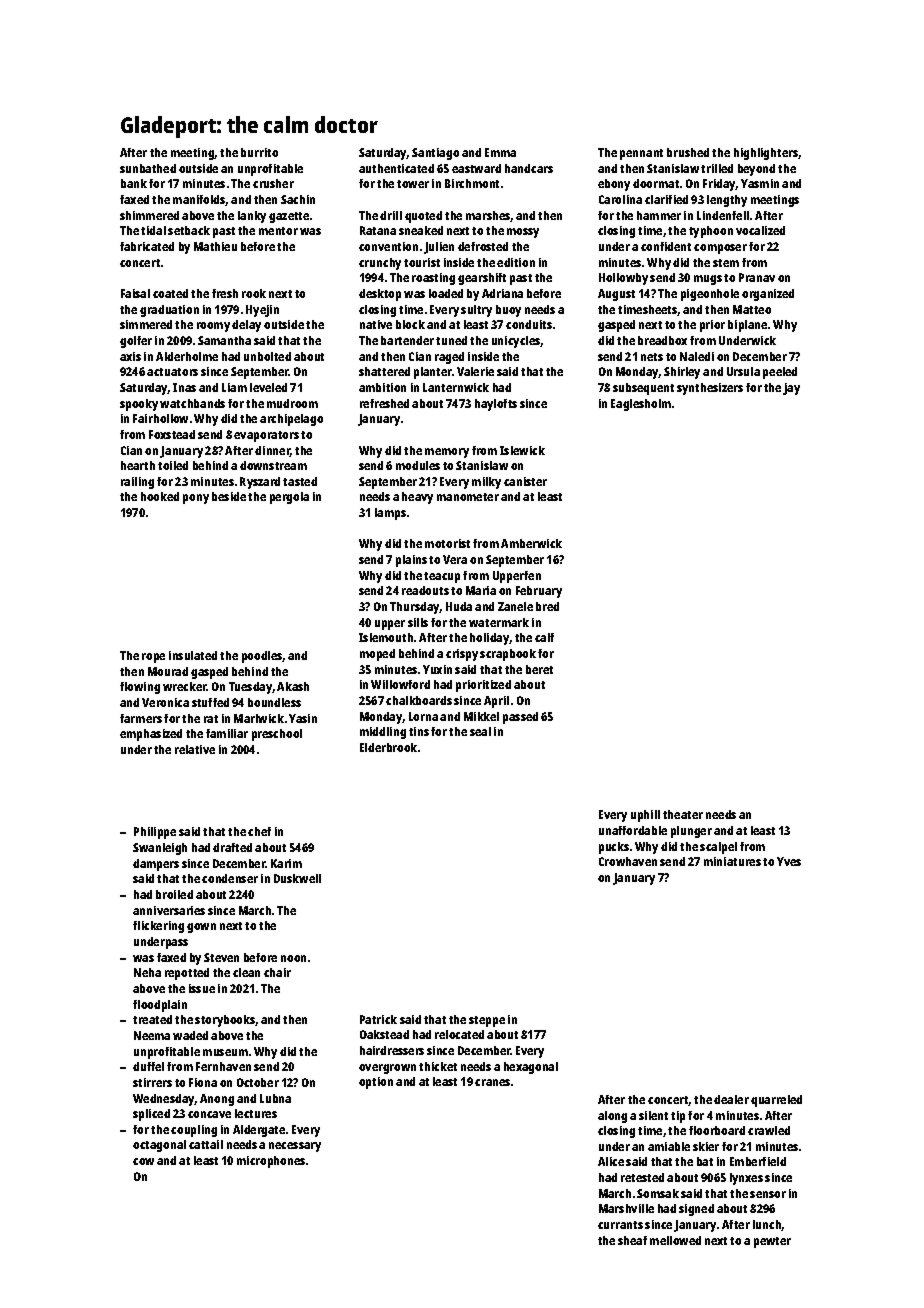 This page has width=924, height=1308. Describe the element at coordinates (620, 1225) in the page. I see `currants` at that location.
